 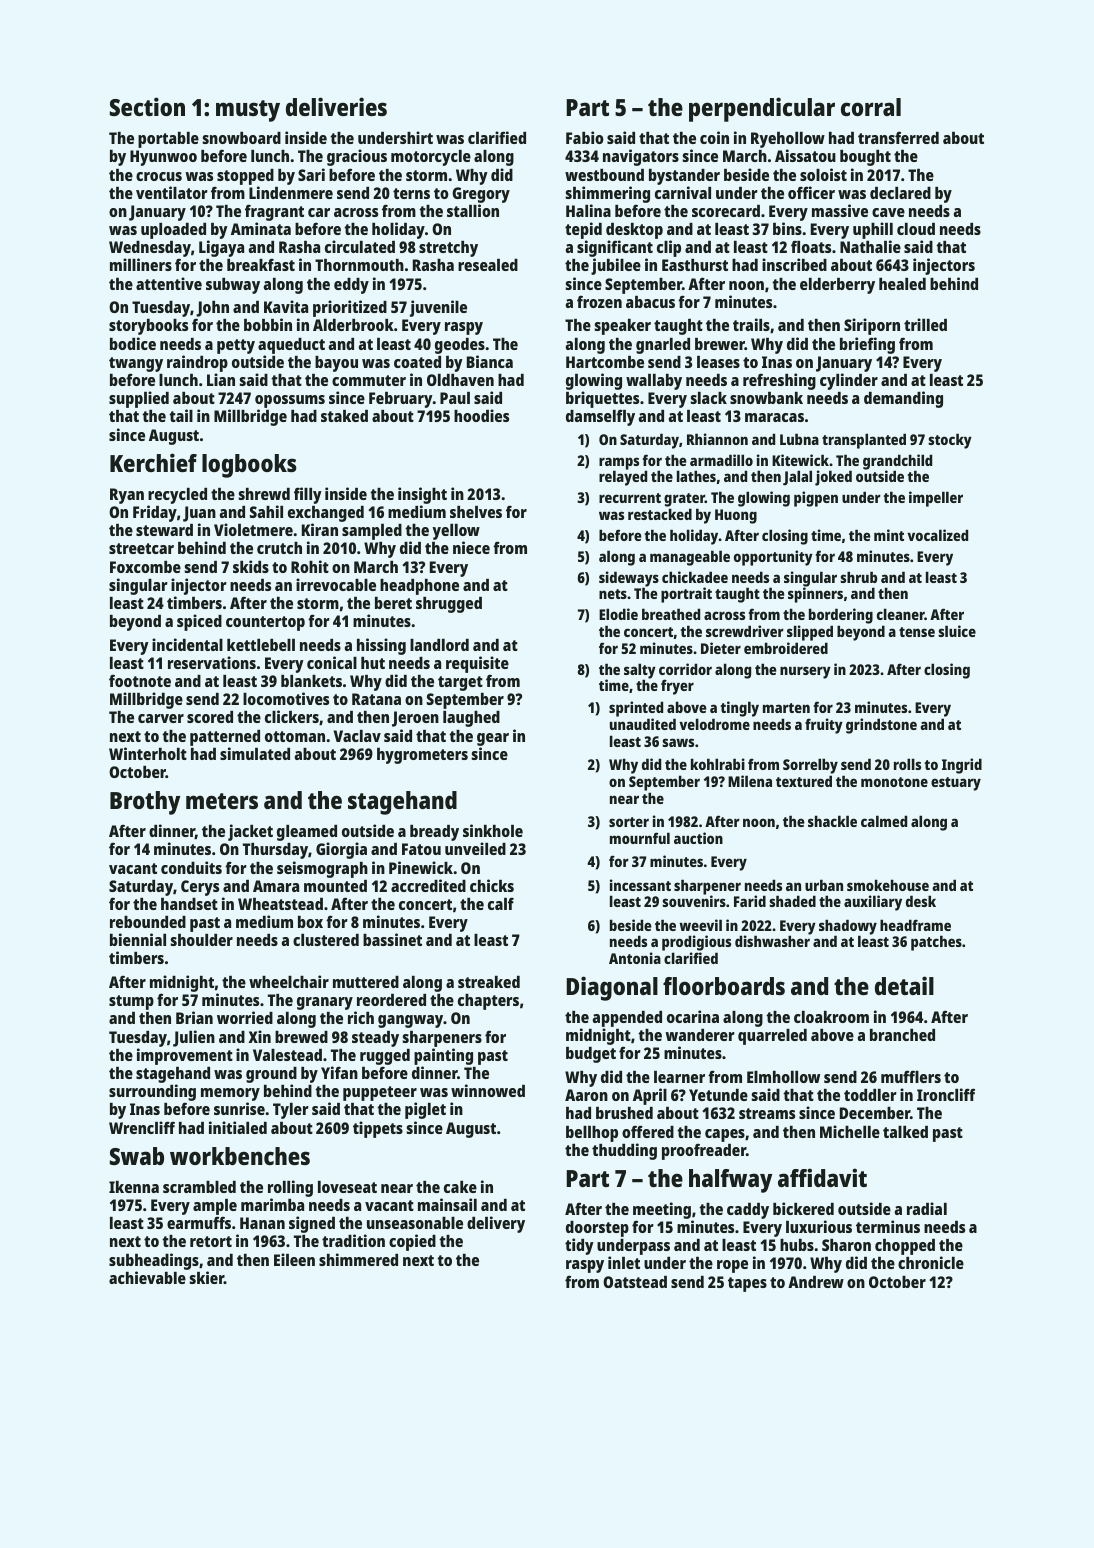 I want to click on skier, so click(x=206, y=1277).
